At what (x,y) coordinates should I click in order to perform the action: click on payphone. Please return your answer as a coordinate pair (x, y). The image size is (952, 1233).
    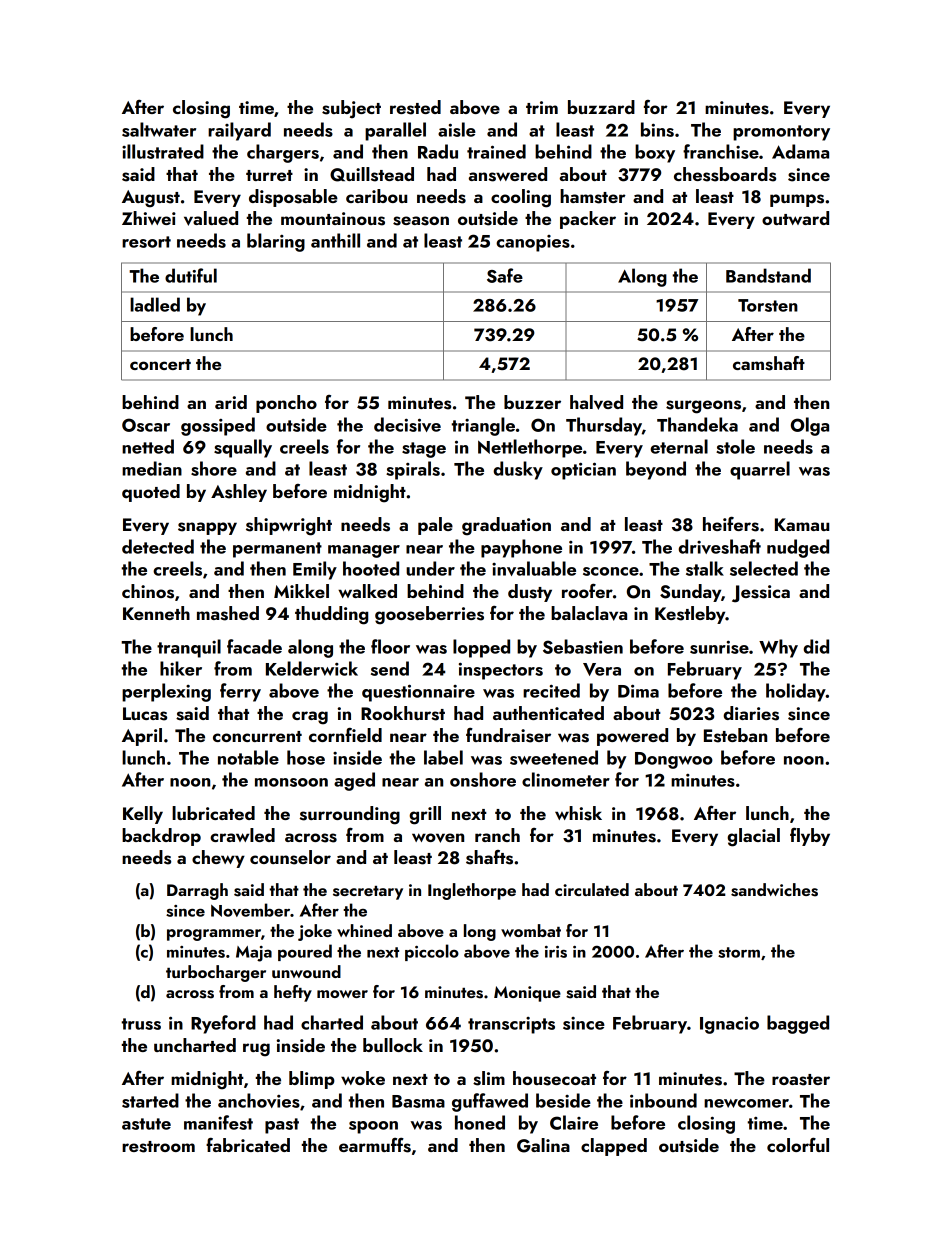
    Looking at the image, I should click on (521, 548).
